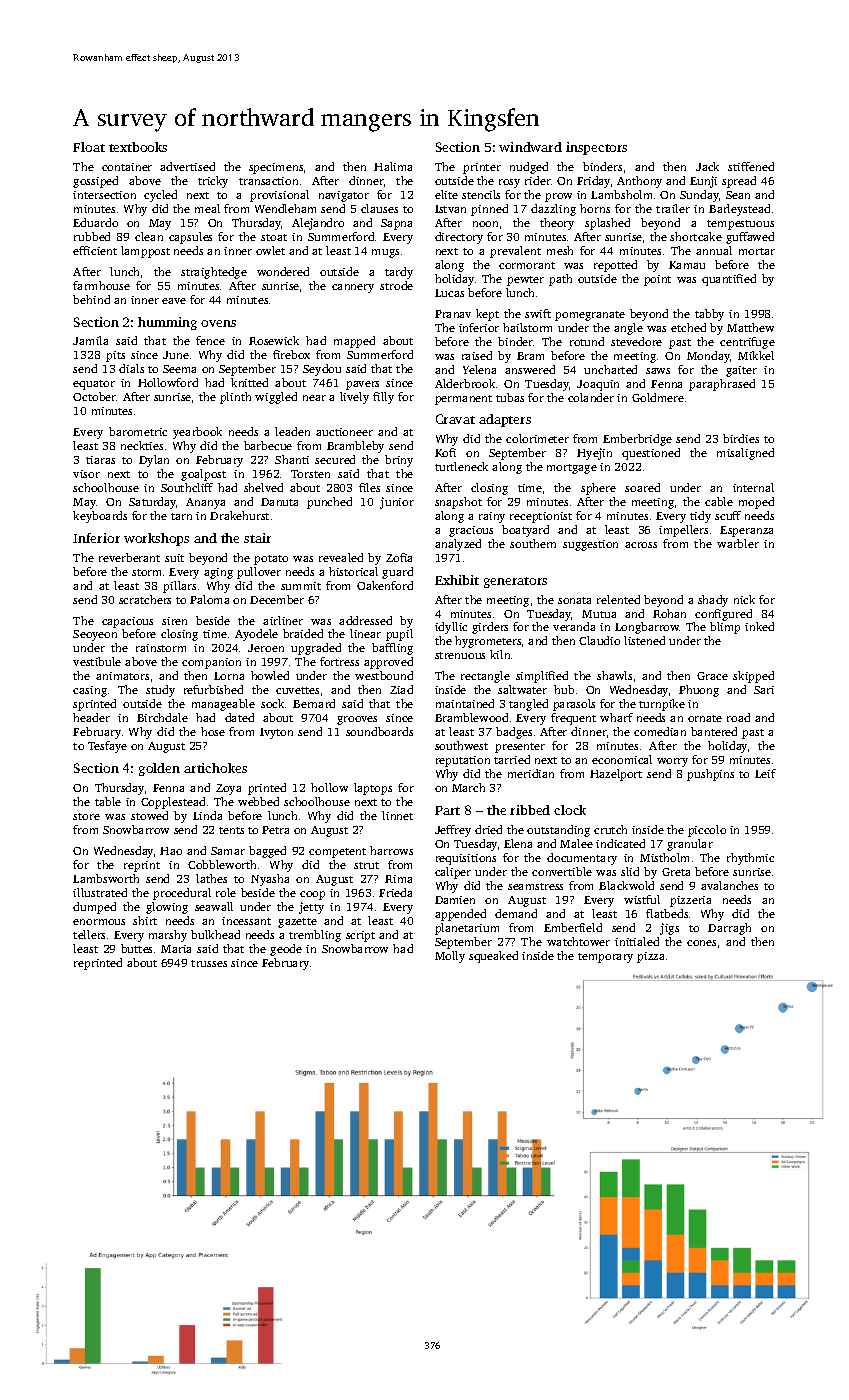 The image size is (849, 1400). I want to click on appended, so click(460, 915).
